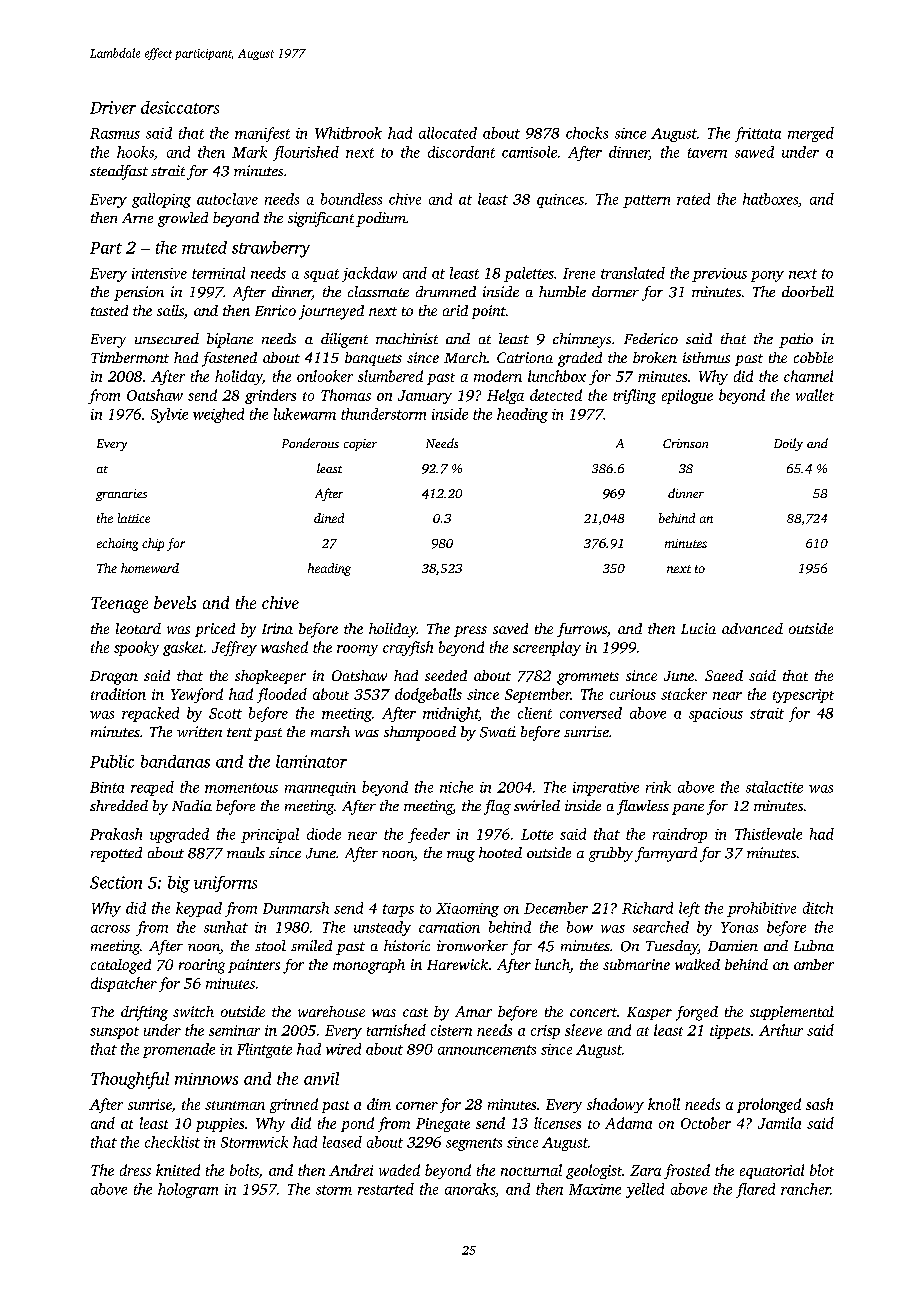  What do you see at coordinates (204, 247) in the screenshot?
I see `muted` at bounding box center [204, 247].
